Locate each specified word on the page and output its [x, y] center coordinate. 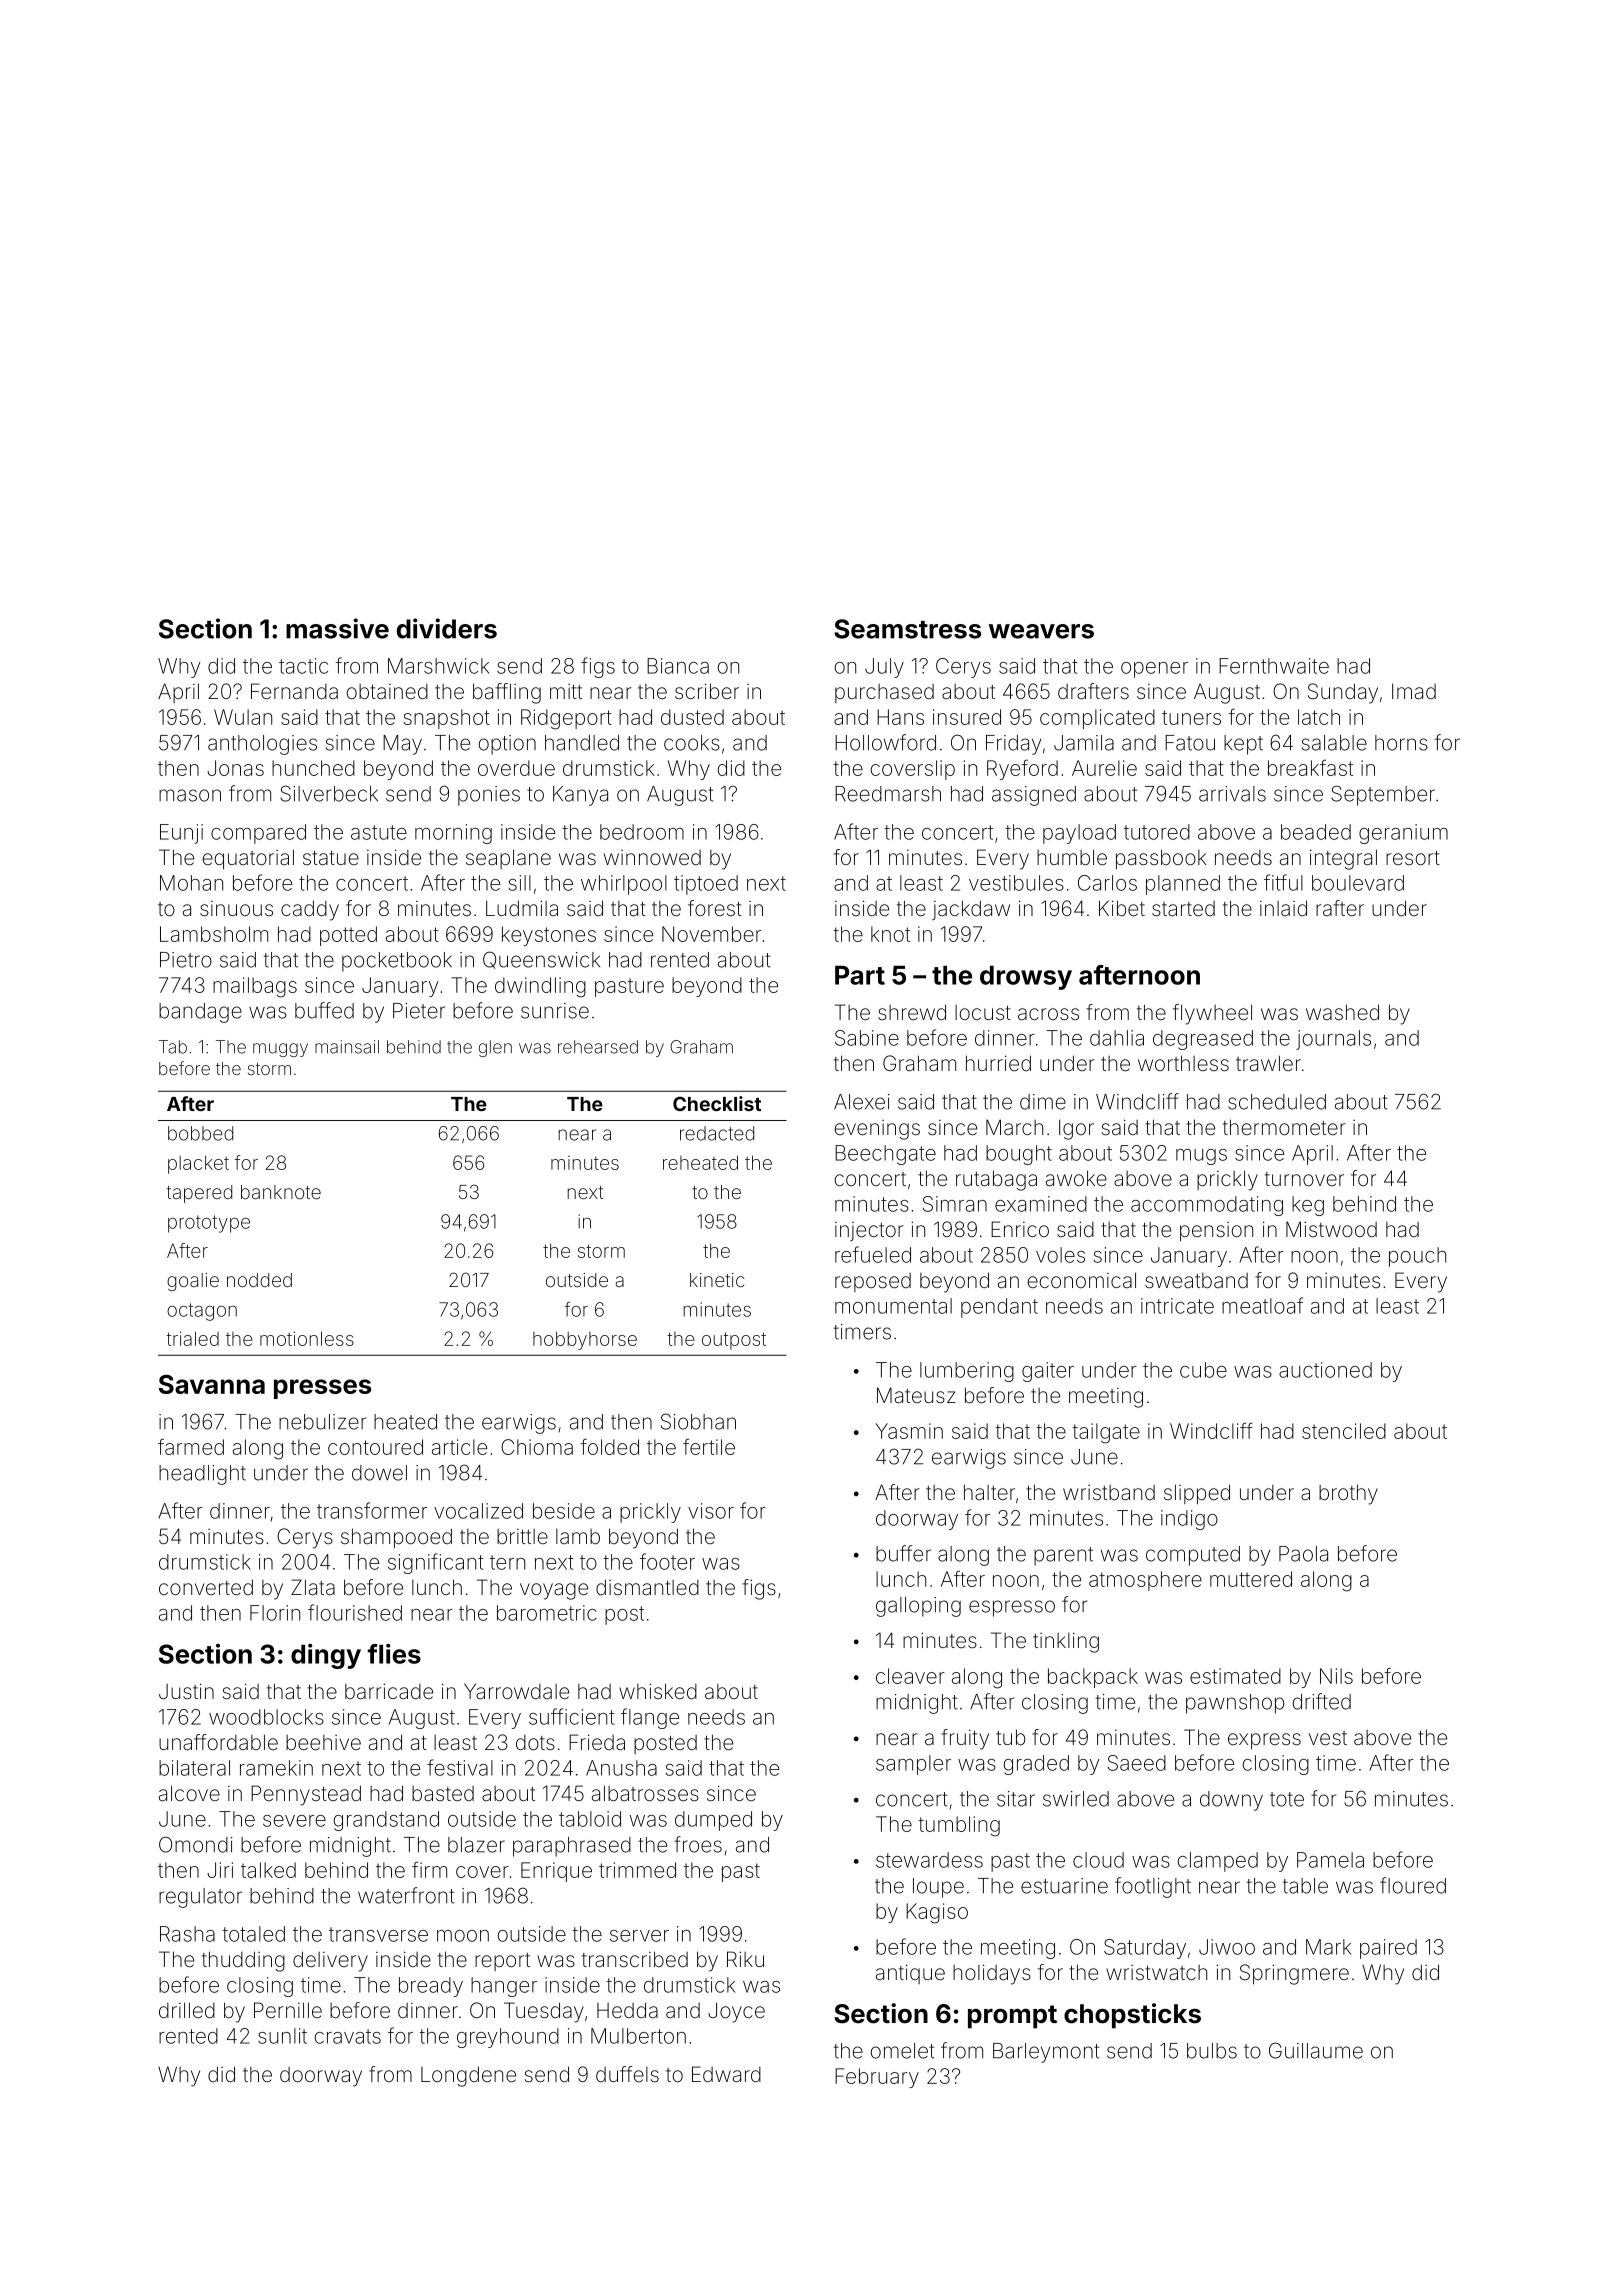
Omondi [196, 1844]
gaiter [1048, 1372]
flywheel [1212, 1014]
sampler [913, 1765]
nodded [259, 1280]
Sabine [867, 1038]
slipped [1197, 1494]
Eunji [181, 834]
